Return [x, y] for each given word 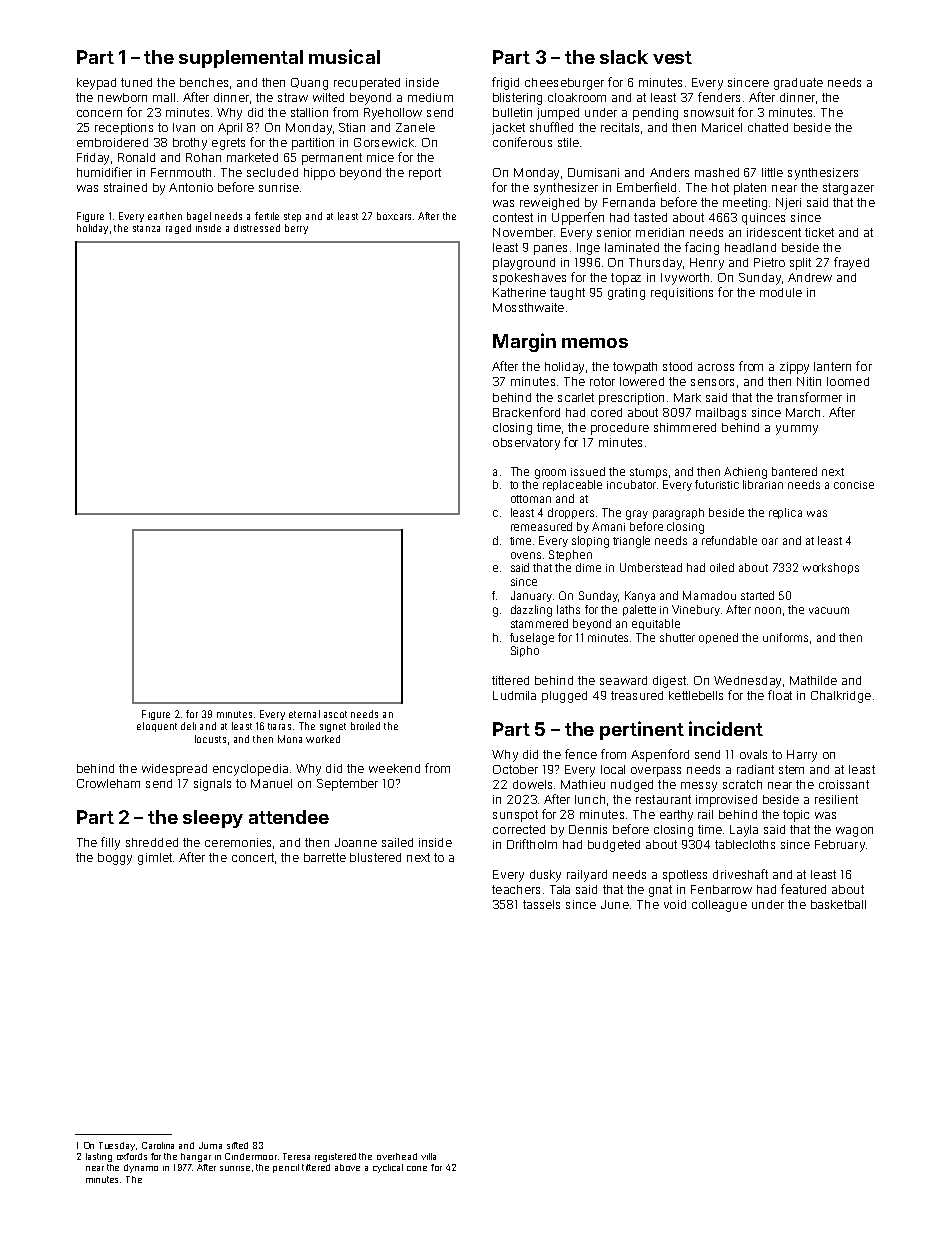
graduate [798, 84]
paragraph [678, 514]
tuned [136, 82]
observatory [526, 444]
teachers [516, 889]
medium [430, 97]
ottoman [531, 499]
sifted [237, 1145]
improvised [726, 801]
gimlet [155, 859]
